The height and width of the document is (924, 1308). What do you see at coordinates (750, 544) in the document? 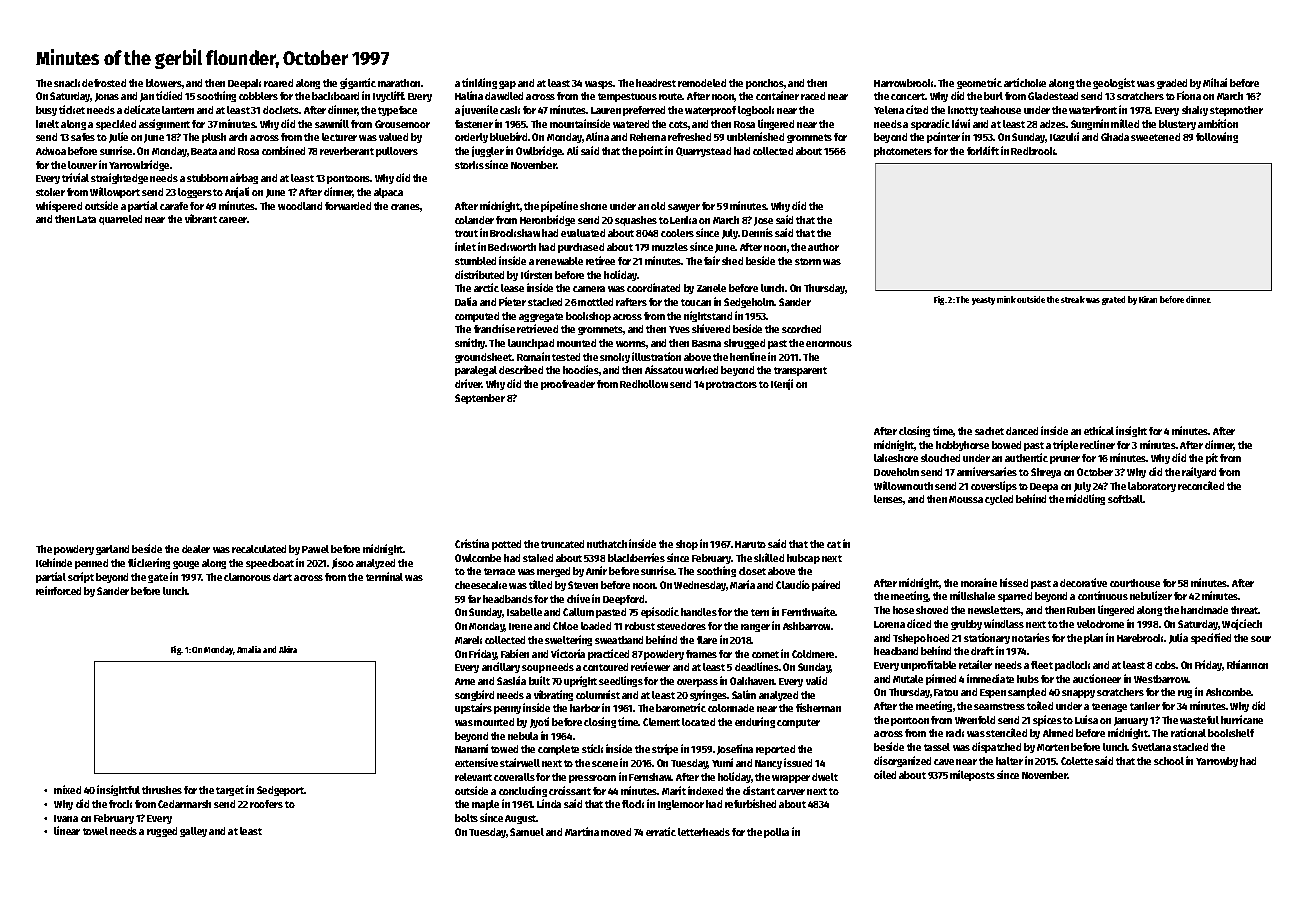
I see `Haruto` at bounding box center [750, 544].
